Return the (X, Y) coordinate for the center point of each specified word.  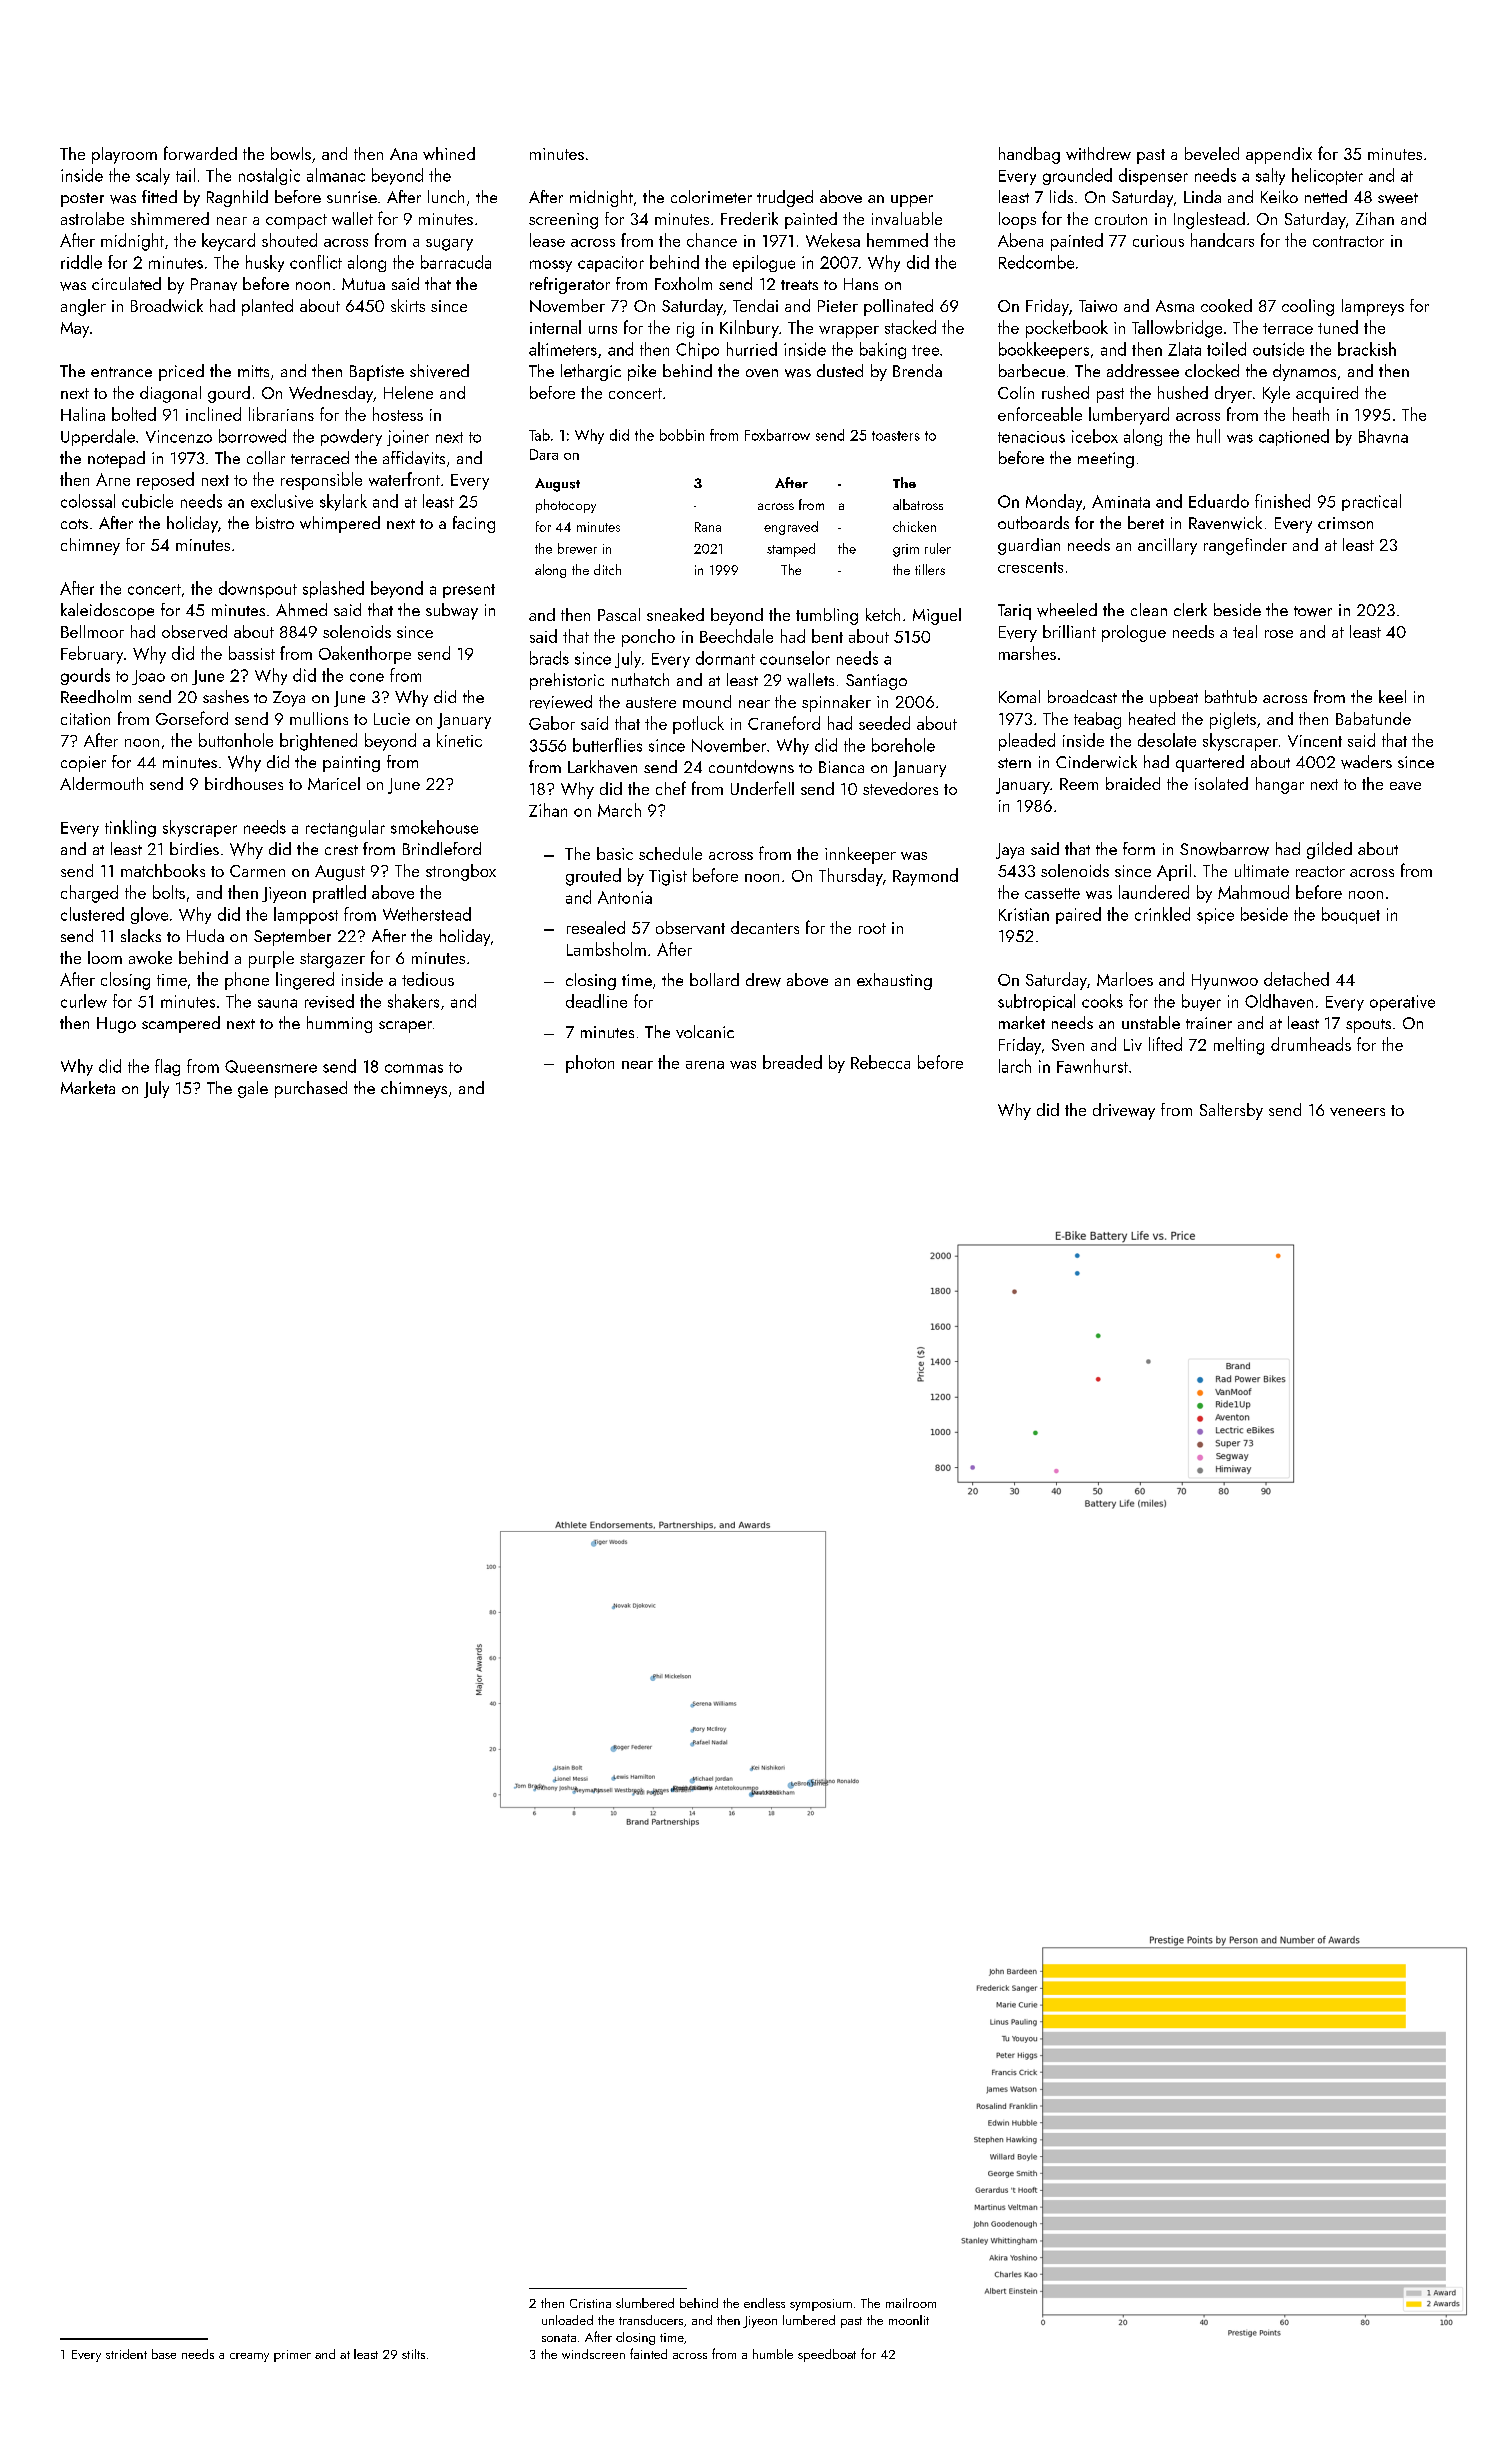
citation (85, 719)
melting (1239, 1046)
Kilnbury (749, 329)
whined (449, 153)
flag (167, 1067)
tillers (930, 569)
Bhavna (1383, 436)
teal (1245, 631)
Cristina (590, 2303)
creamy (249, 2357)
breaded (792, 1062)
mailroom (911, 2303)
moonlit (909, 2320)
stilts (413, 2354)
